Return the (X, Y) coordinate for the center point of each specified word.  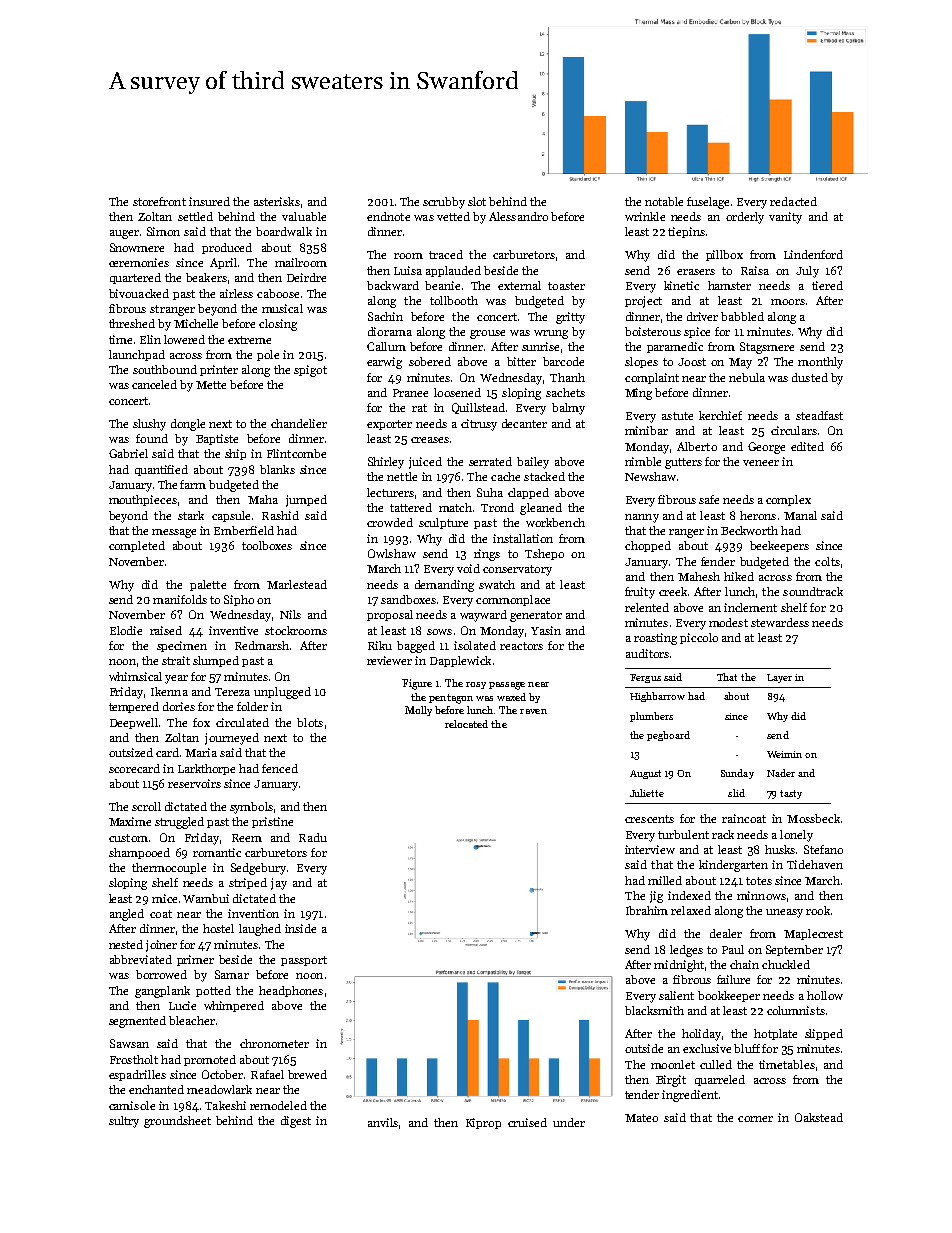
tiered (827, 285)
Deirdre (306, 277)
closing (278, 325)
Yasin (546, 630)
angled (127, 915)
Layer (779, 678)
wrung (551, 334)
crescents (649, 819)
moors (788, 302)
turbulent (683, 834)
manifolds (180, 599)
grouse (487, 334)
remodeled (278, 1105)
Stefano (823, 849)
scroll (146, 806)
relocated (466, 724)
